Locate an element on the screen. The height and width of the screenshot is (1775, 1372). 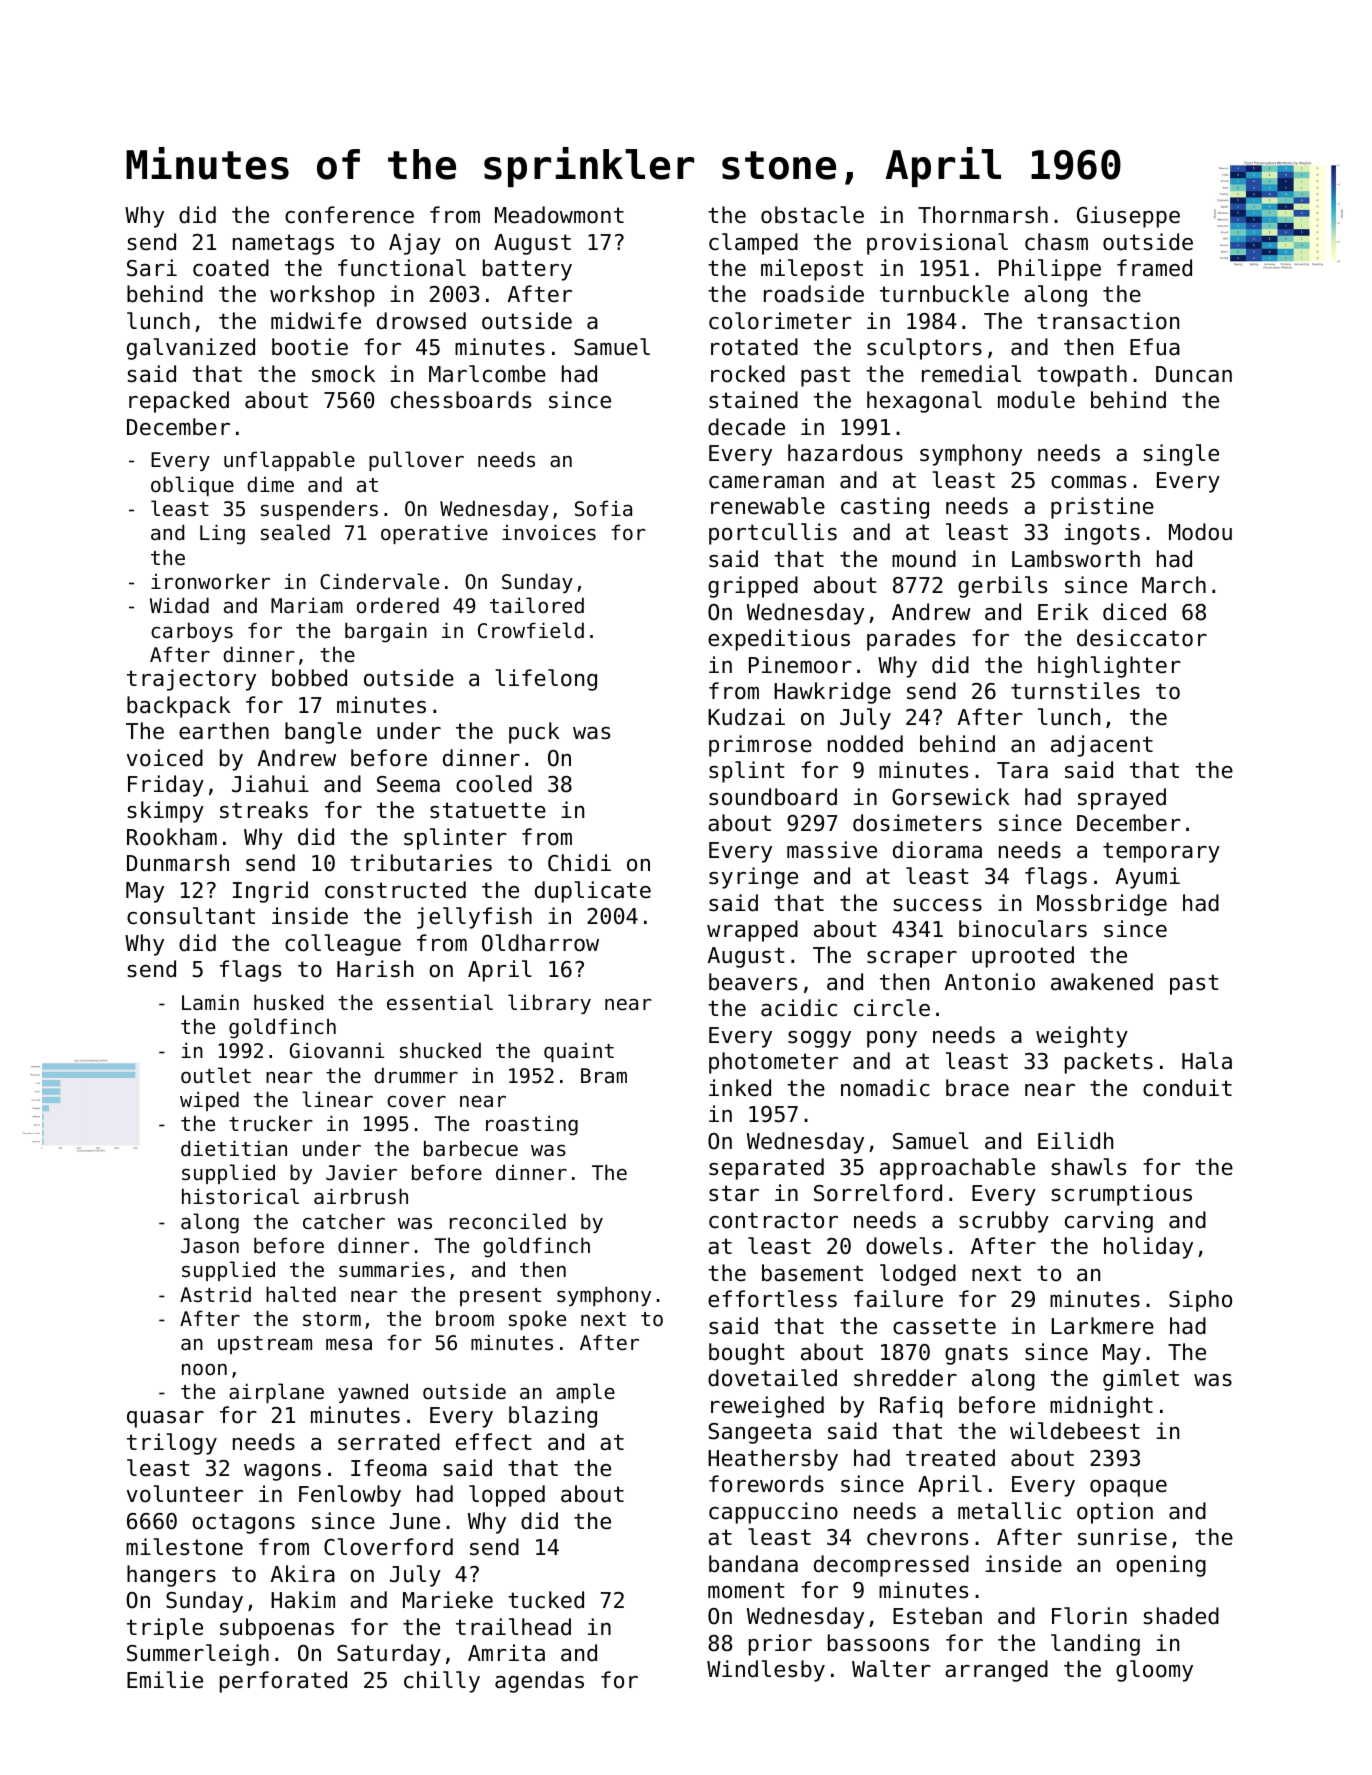
Akira is located at coordinates (303, 1574).
